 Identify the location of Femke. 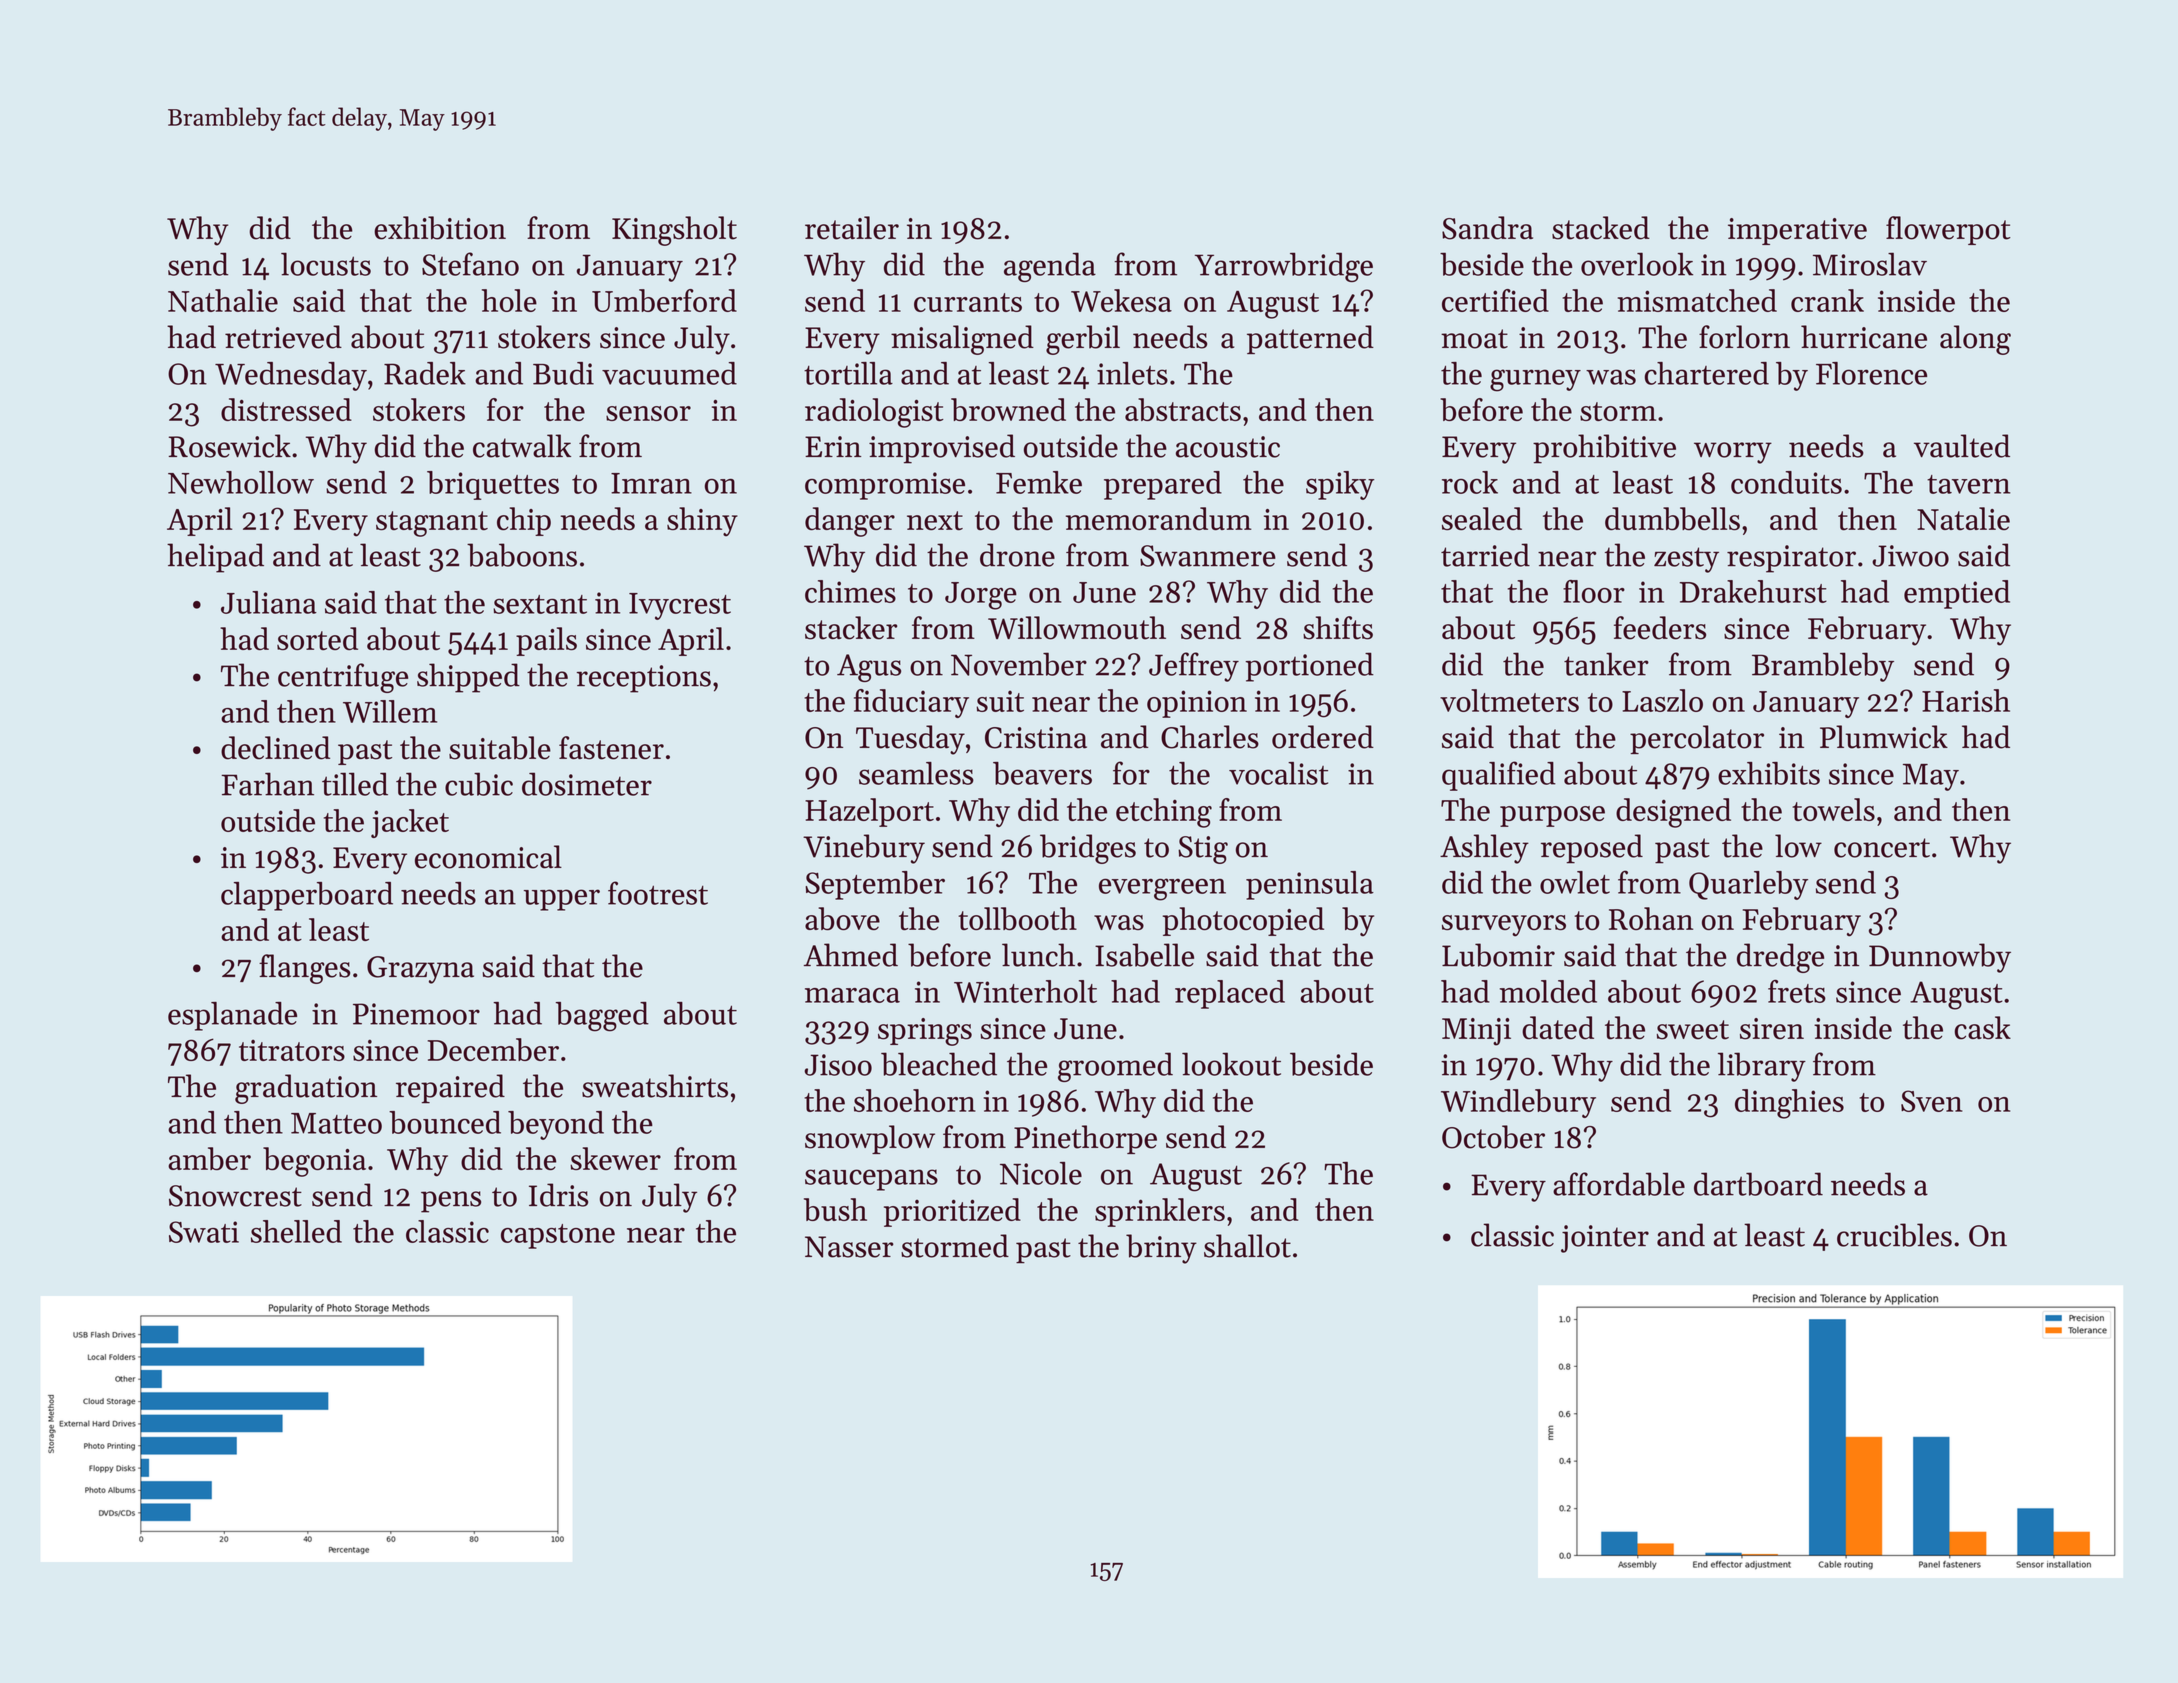
(1039, 482).
